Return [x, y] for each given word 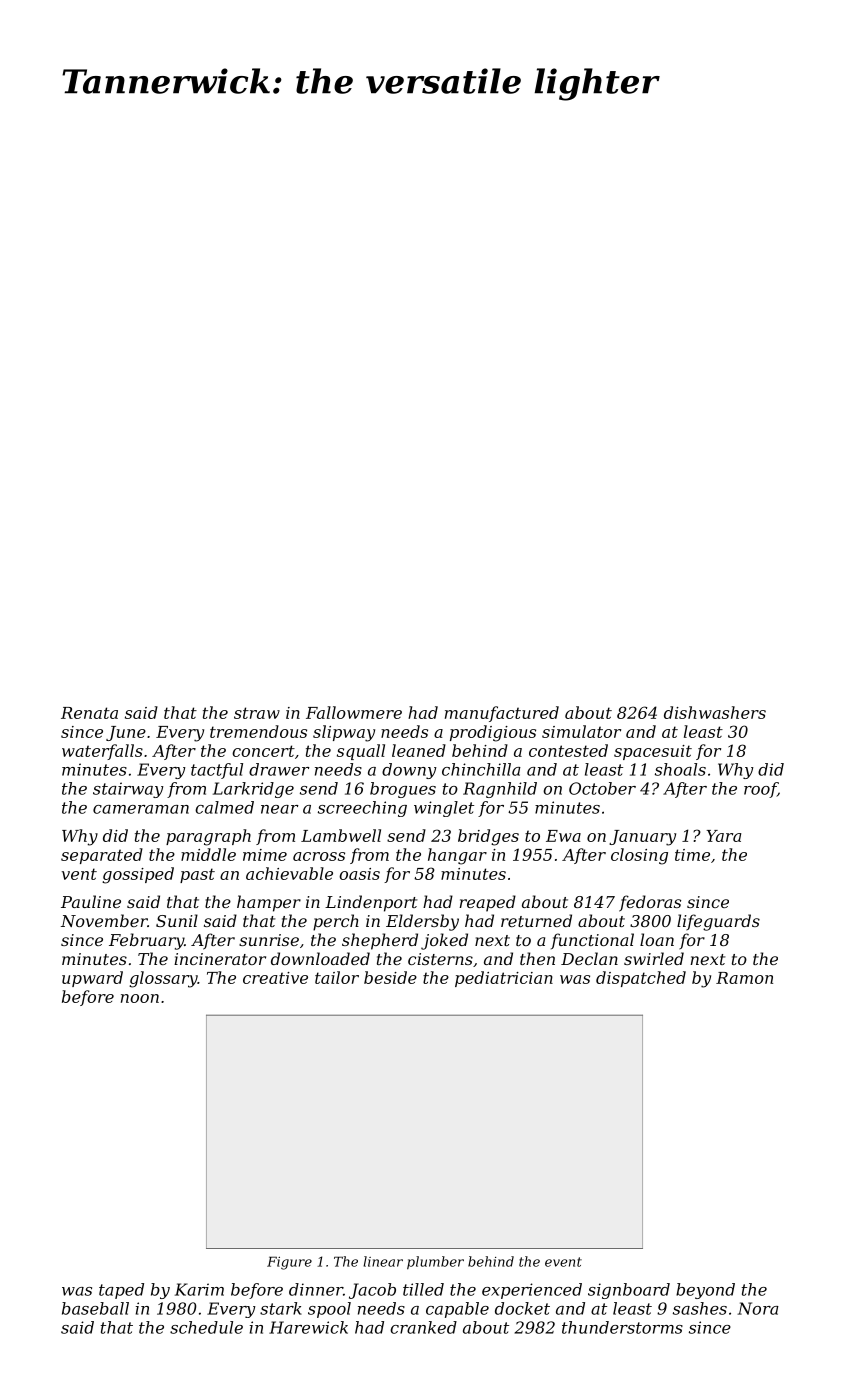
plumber [435, 1263]
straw [257, 713]
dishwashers [715, 712]
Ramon [744, 978]
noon [140, 998]
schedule [206, 1327]
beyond [705, 1291]
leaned [419, 750]
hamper [269, 903]
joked [444, 941]
